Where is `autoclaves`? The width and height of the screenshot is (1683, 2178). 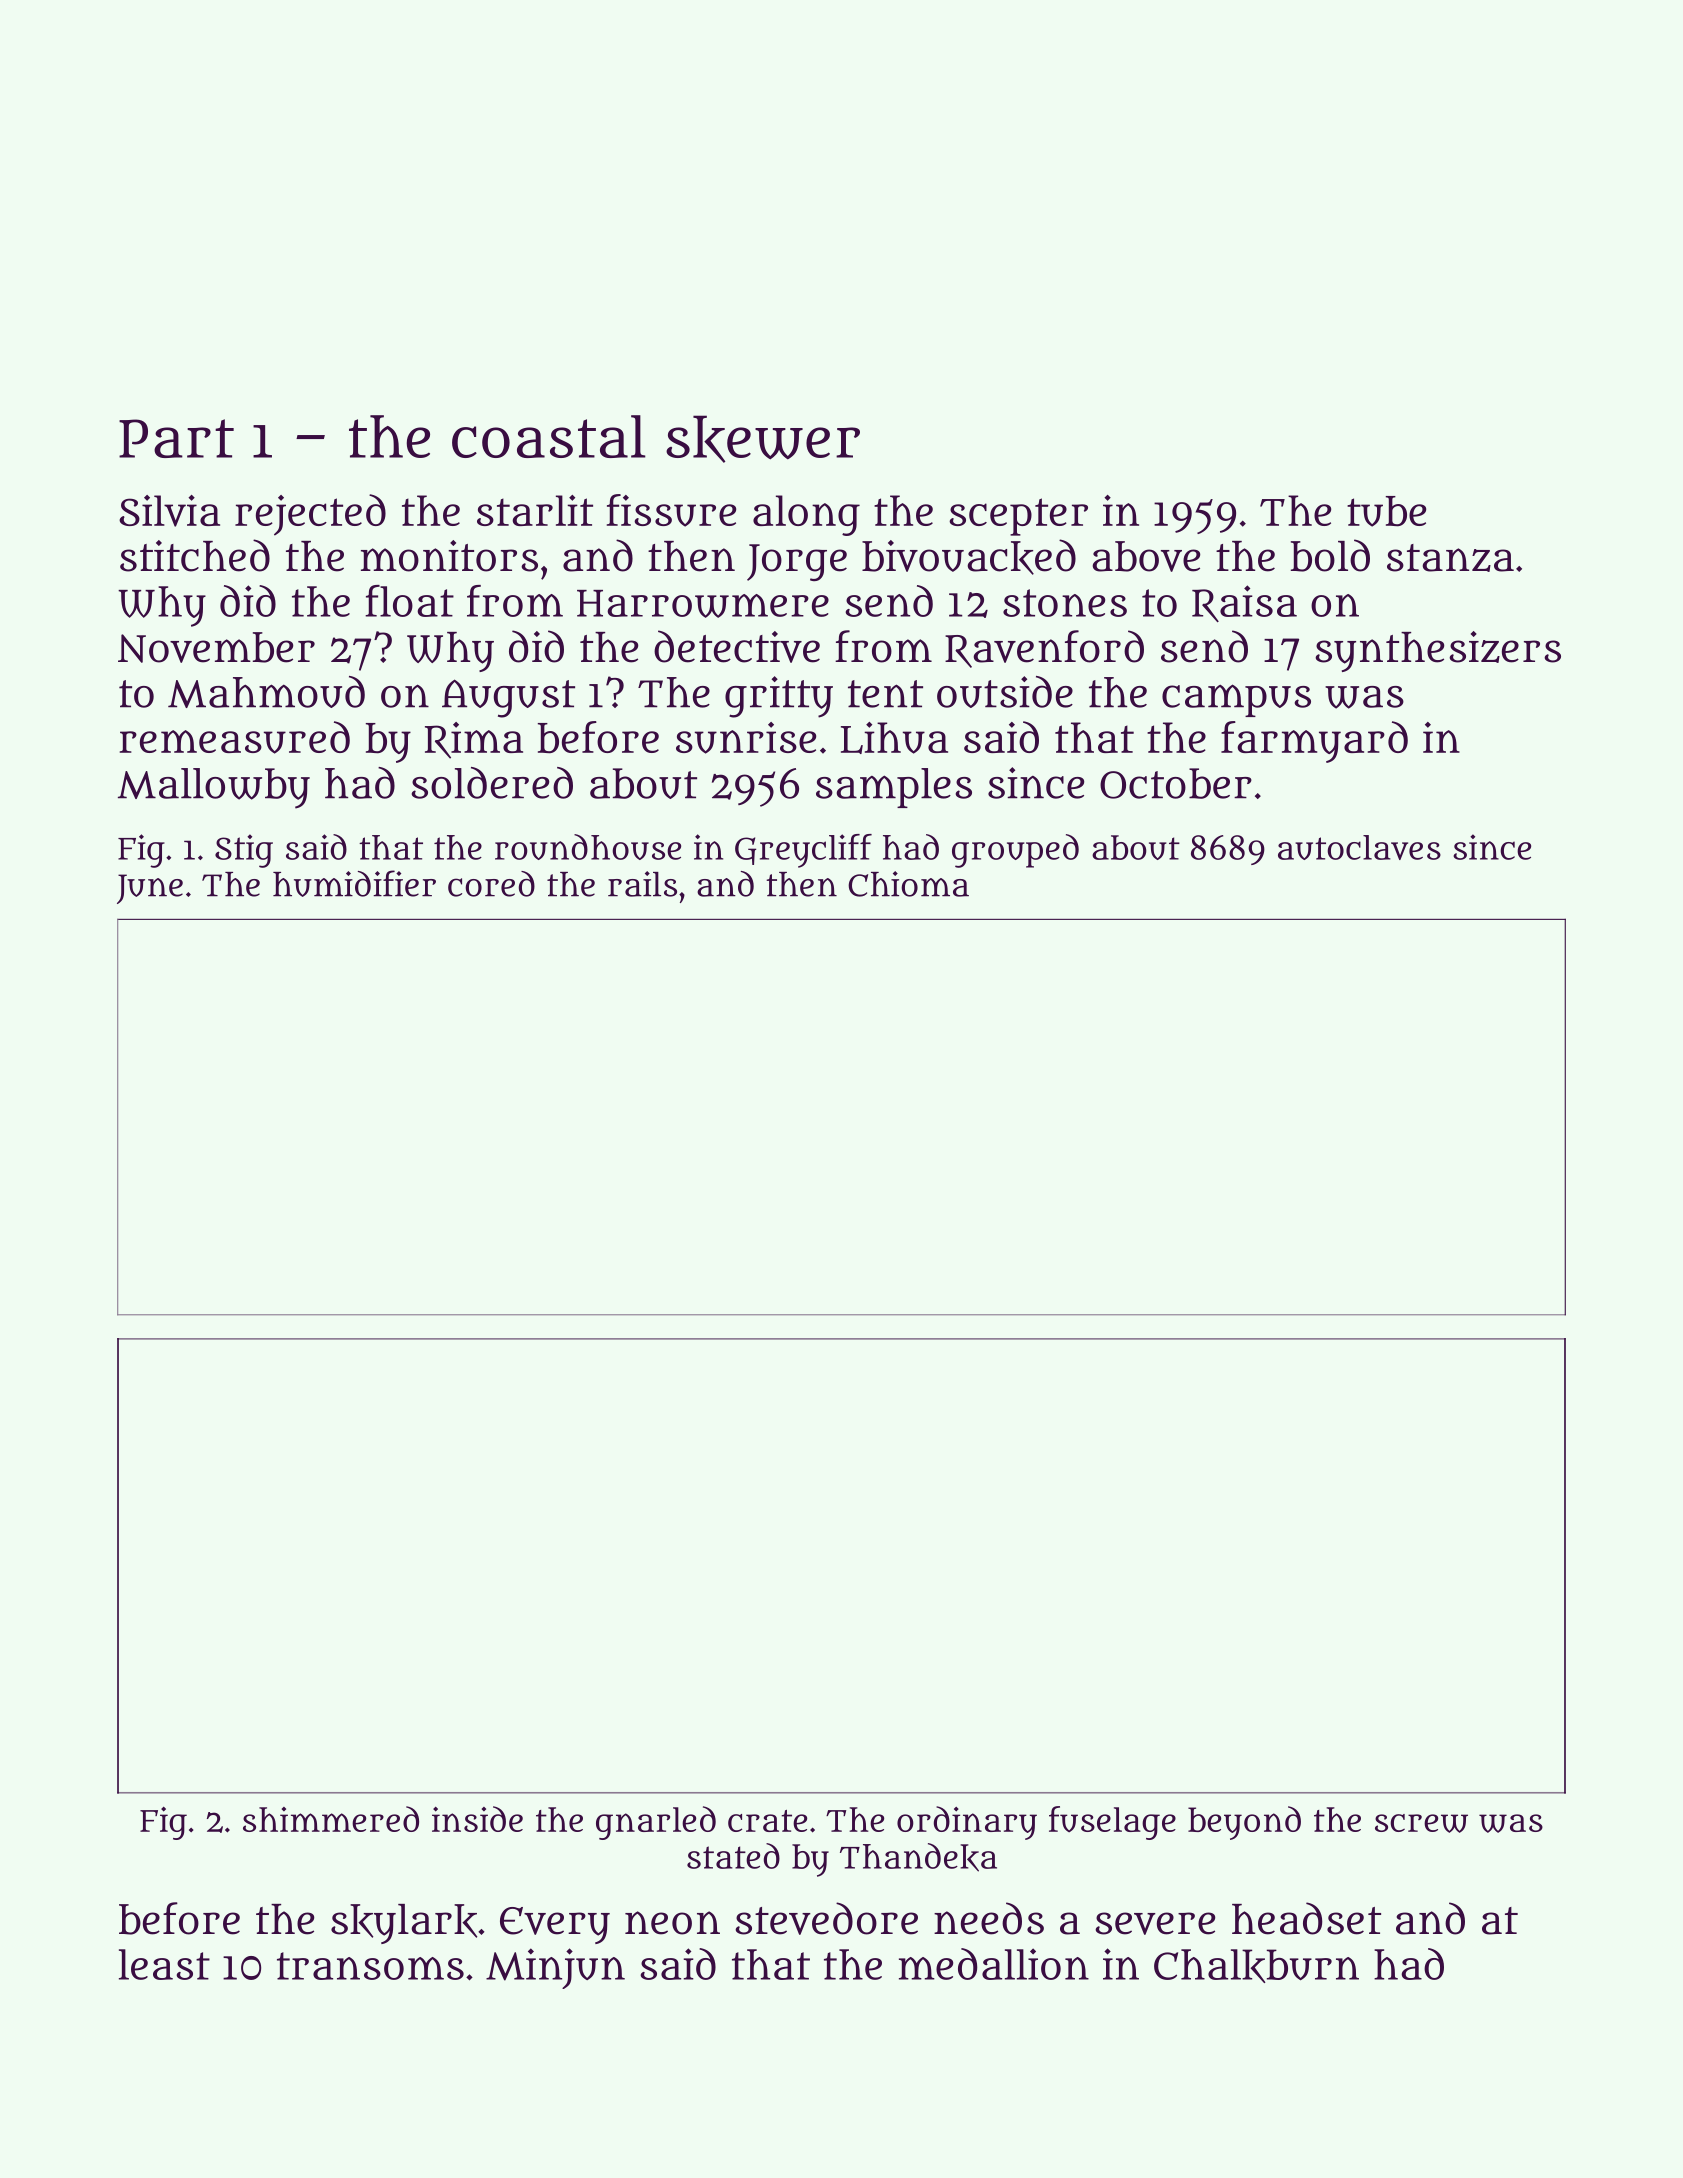
autoclaves is located at coordinates (1359, 847).
